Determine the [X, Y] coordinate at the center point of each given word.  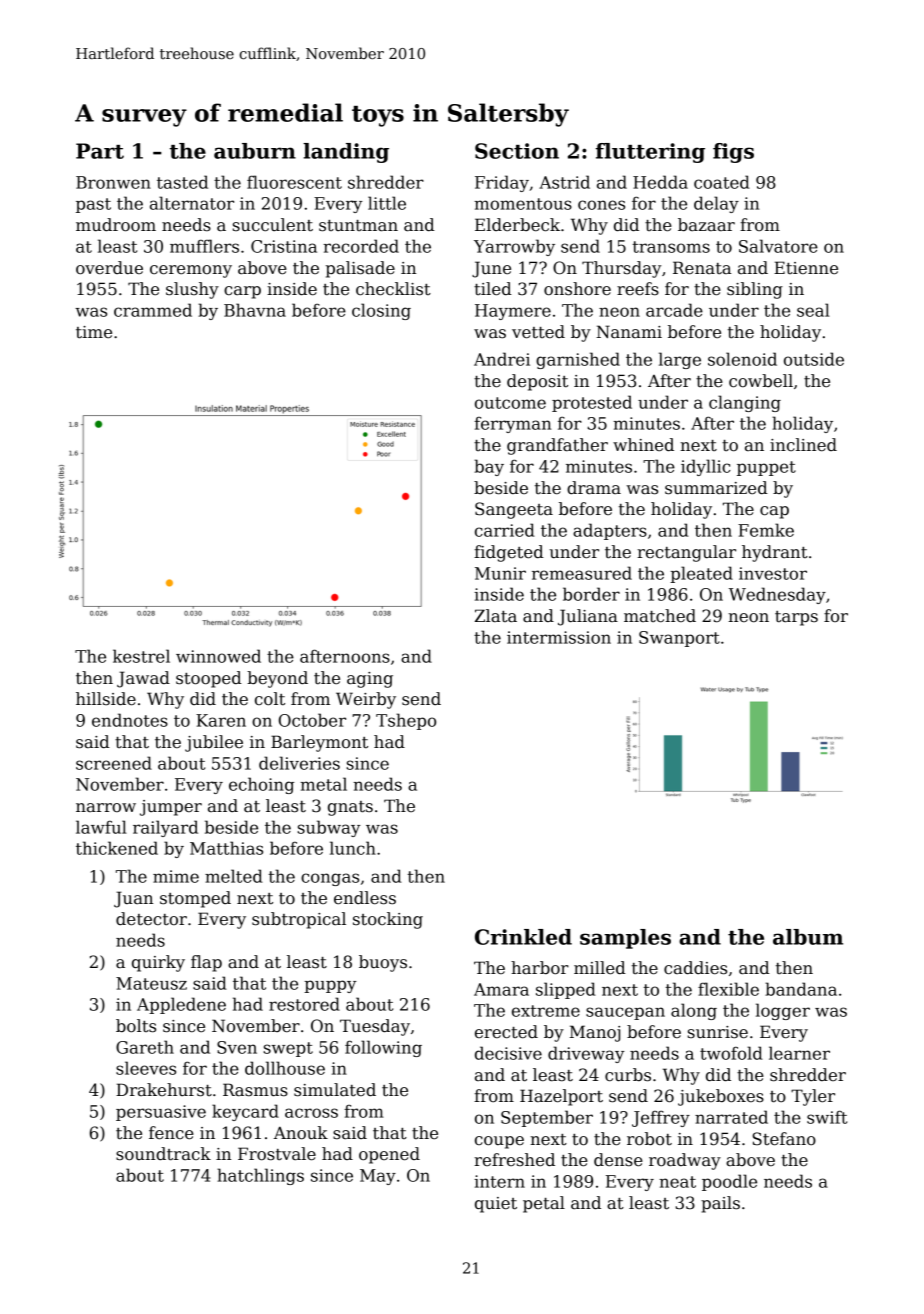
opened [389, 1155]
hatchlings [260, 1176]
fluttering [650, 153]
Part [100, 151]
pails [720, 1204]
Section [517, 151]
